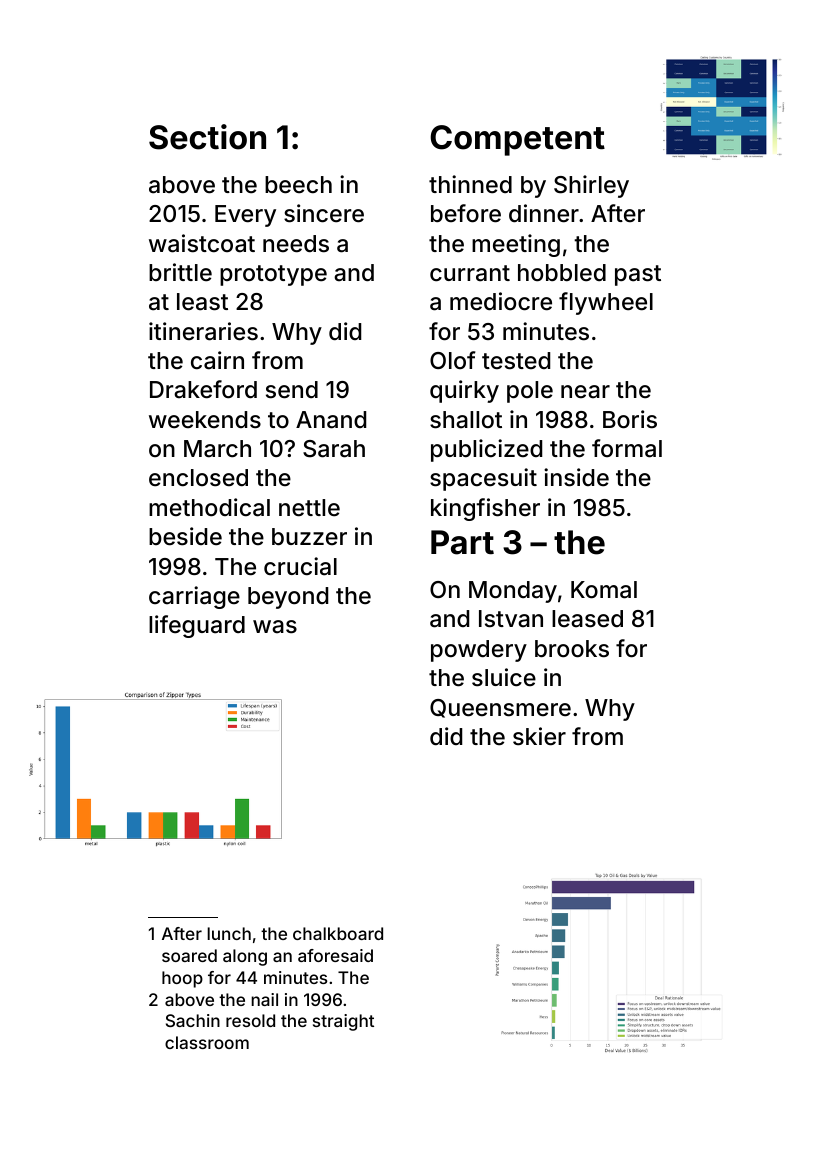 The width and height of the document is (815, 1156). I want to click on lifeguard, so click(197, 626).
